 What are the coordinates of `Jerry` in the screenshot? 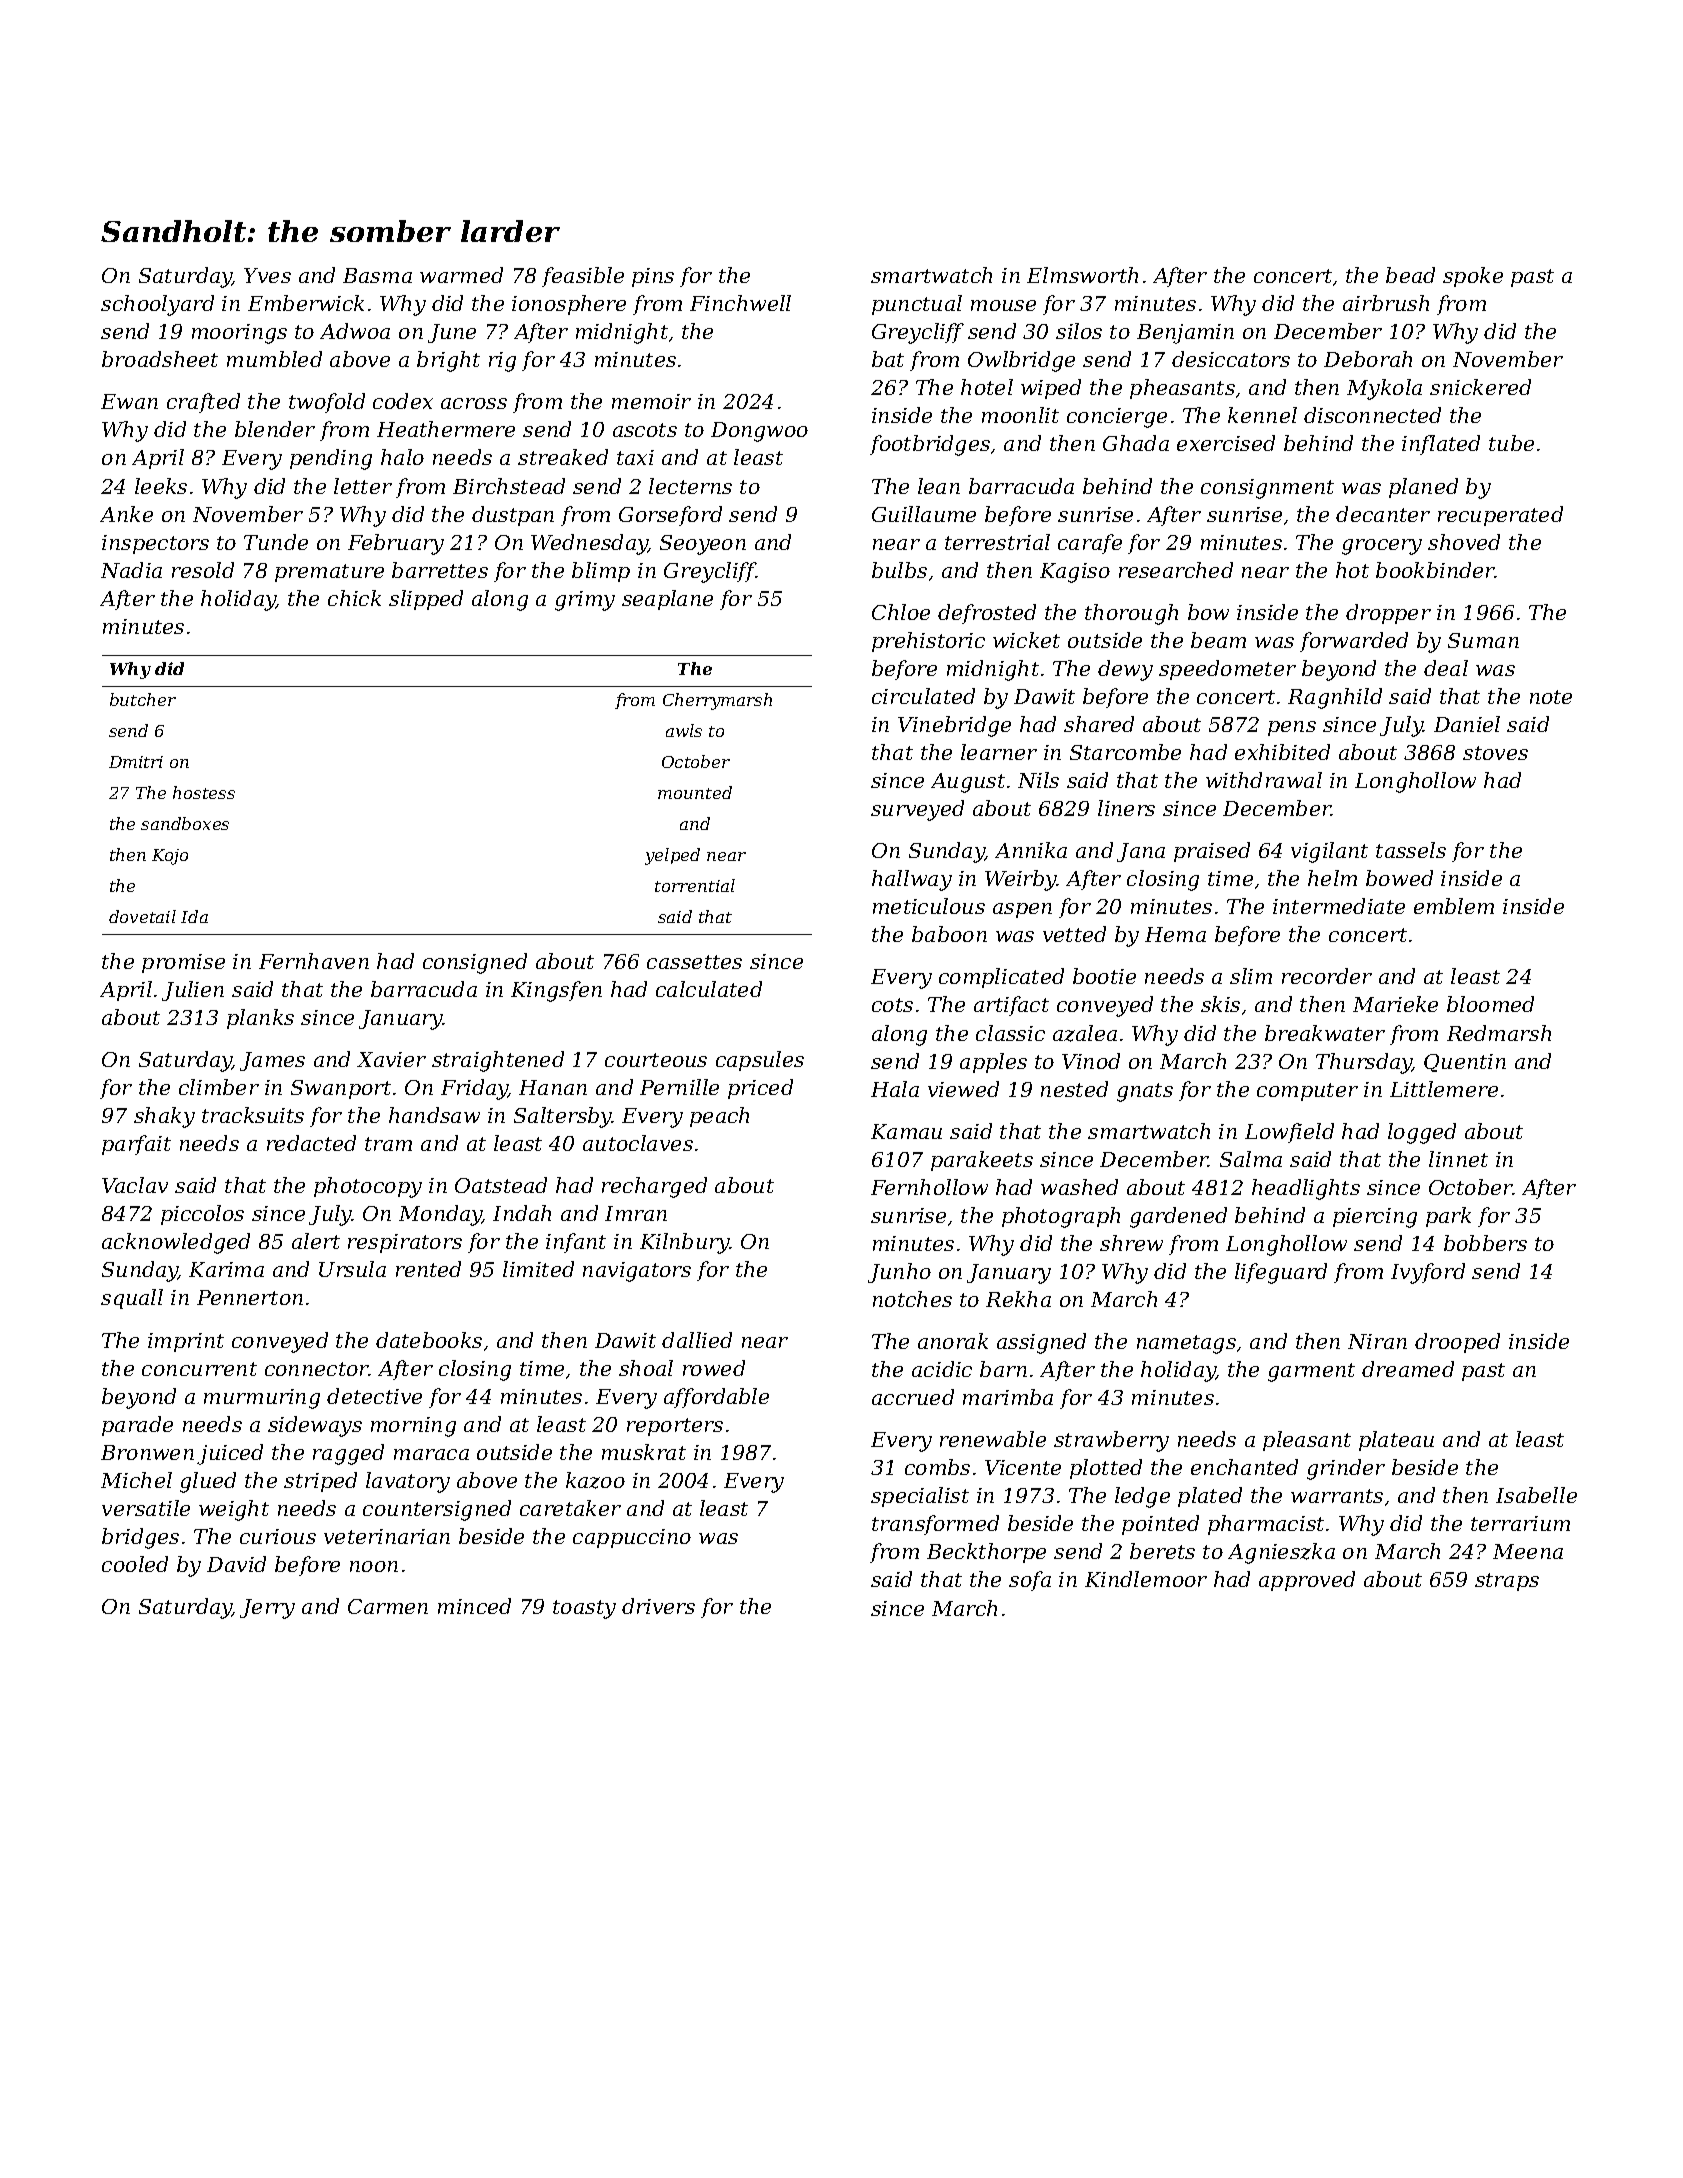 It's located at (267, 1609).
